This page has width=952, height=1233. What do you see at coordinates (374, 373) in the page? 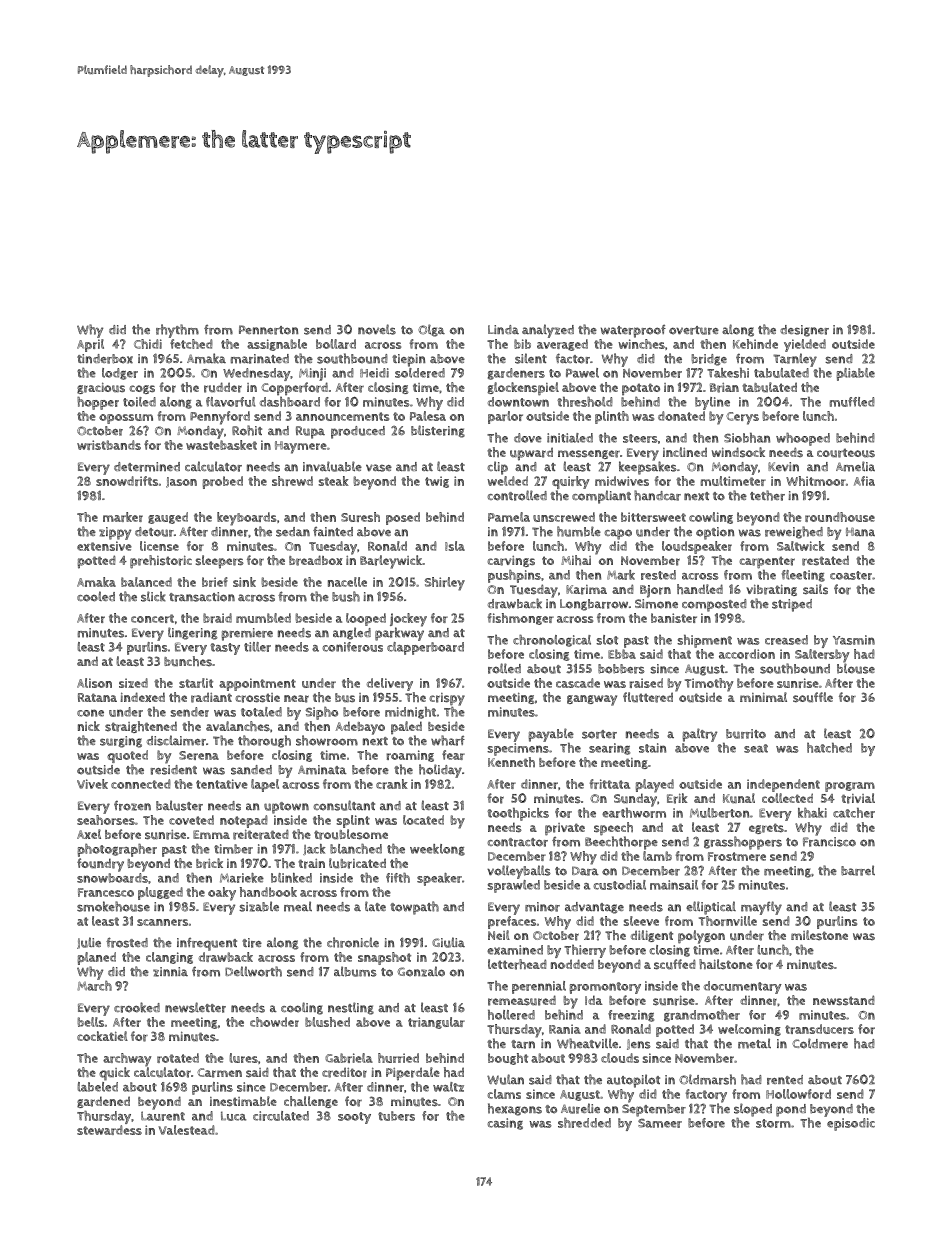
I see `Heidi` at bounding box center [374, 373].
